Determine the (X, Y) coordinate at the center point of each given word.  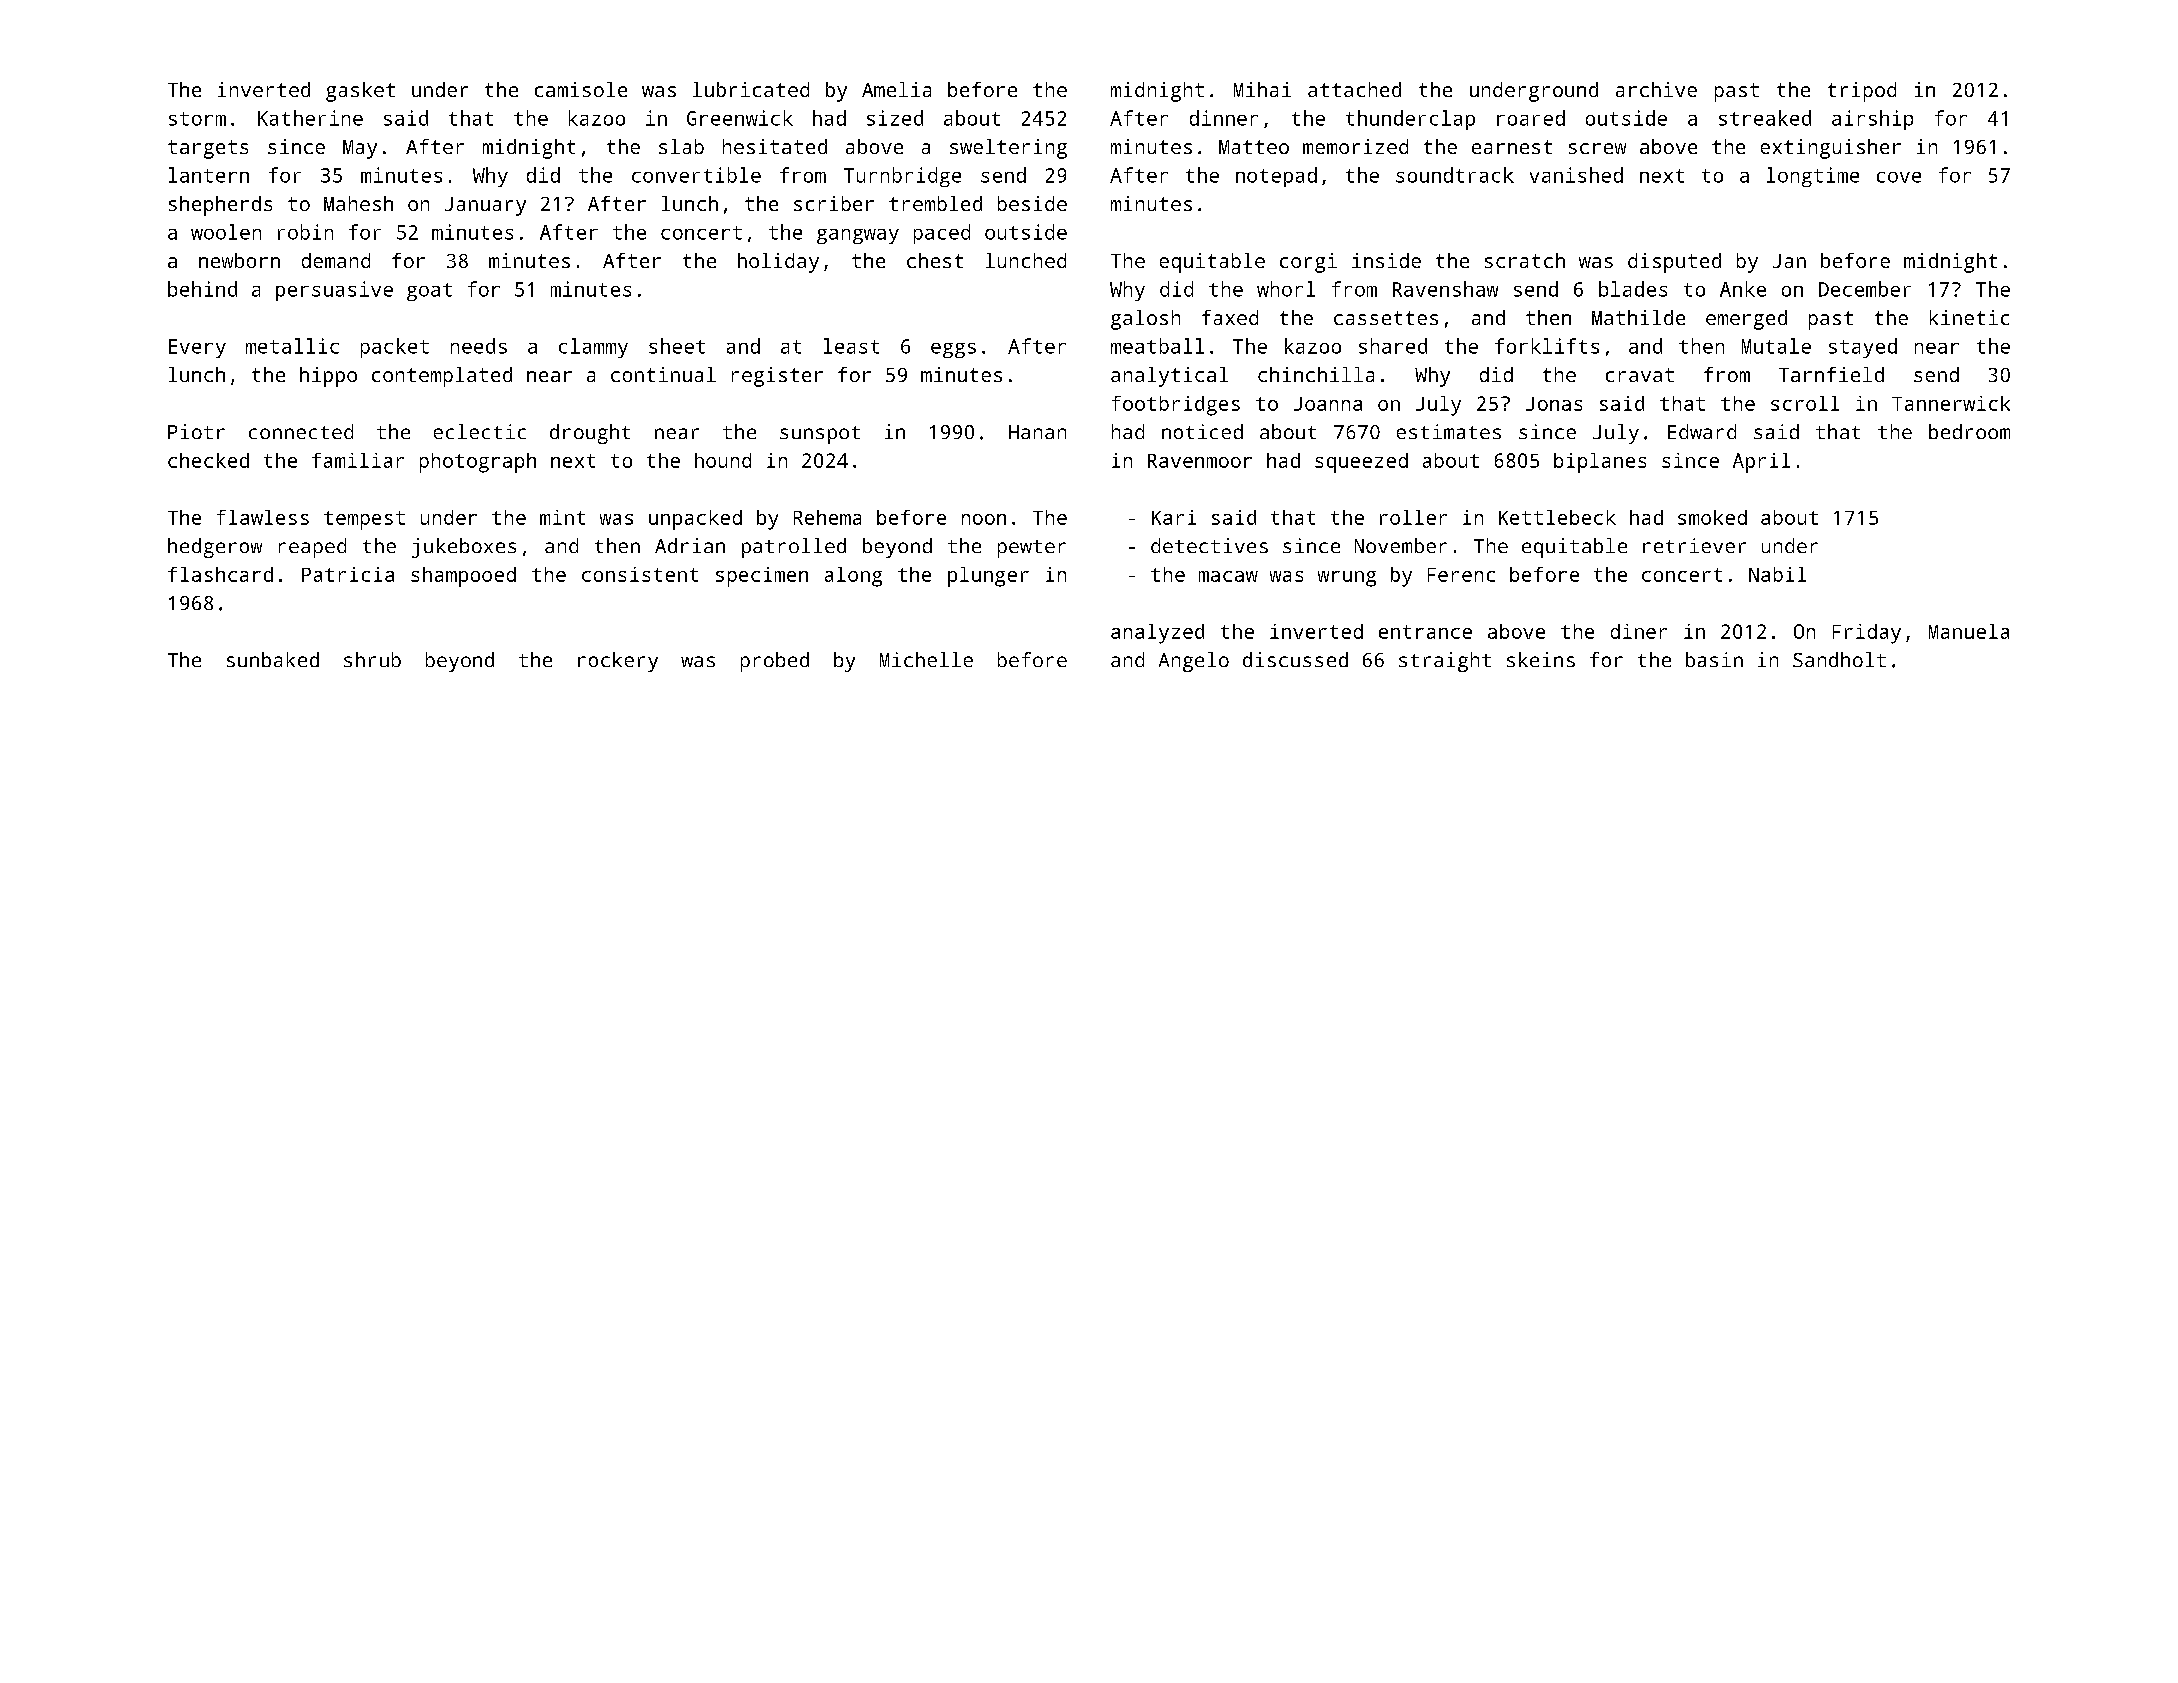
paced (942, 234)
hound (723, 460)
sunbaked (273, 659)
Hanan (1037, 432)
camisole (581, 89)
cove (1899, 177)
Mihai (1262, 89)
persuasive (334, 291)
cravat (1640, 375)
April (1761, 463)
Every (197, 348)
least (851, 346)
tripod (1862, 92)
